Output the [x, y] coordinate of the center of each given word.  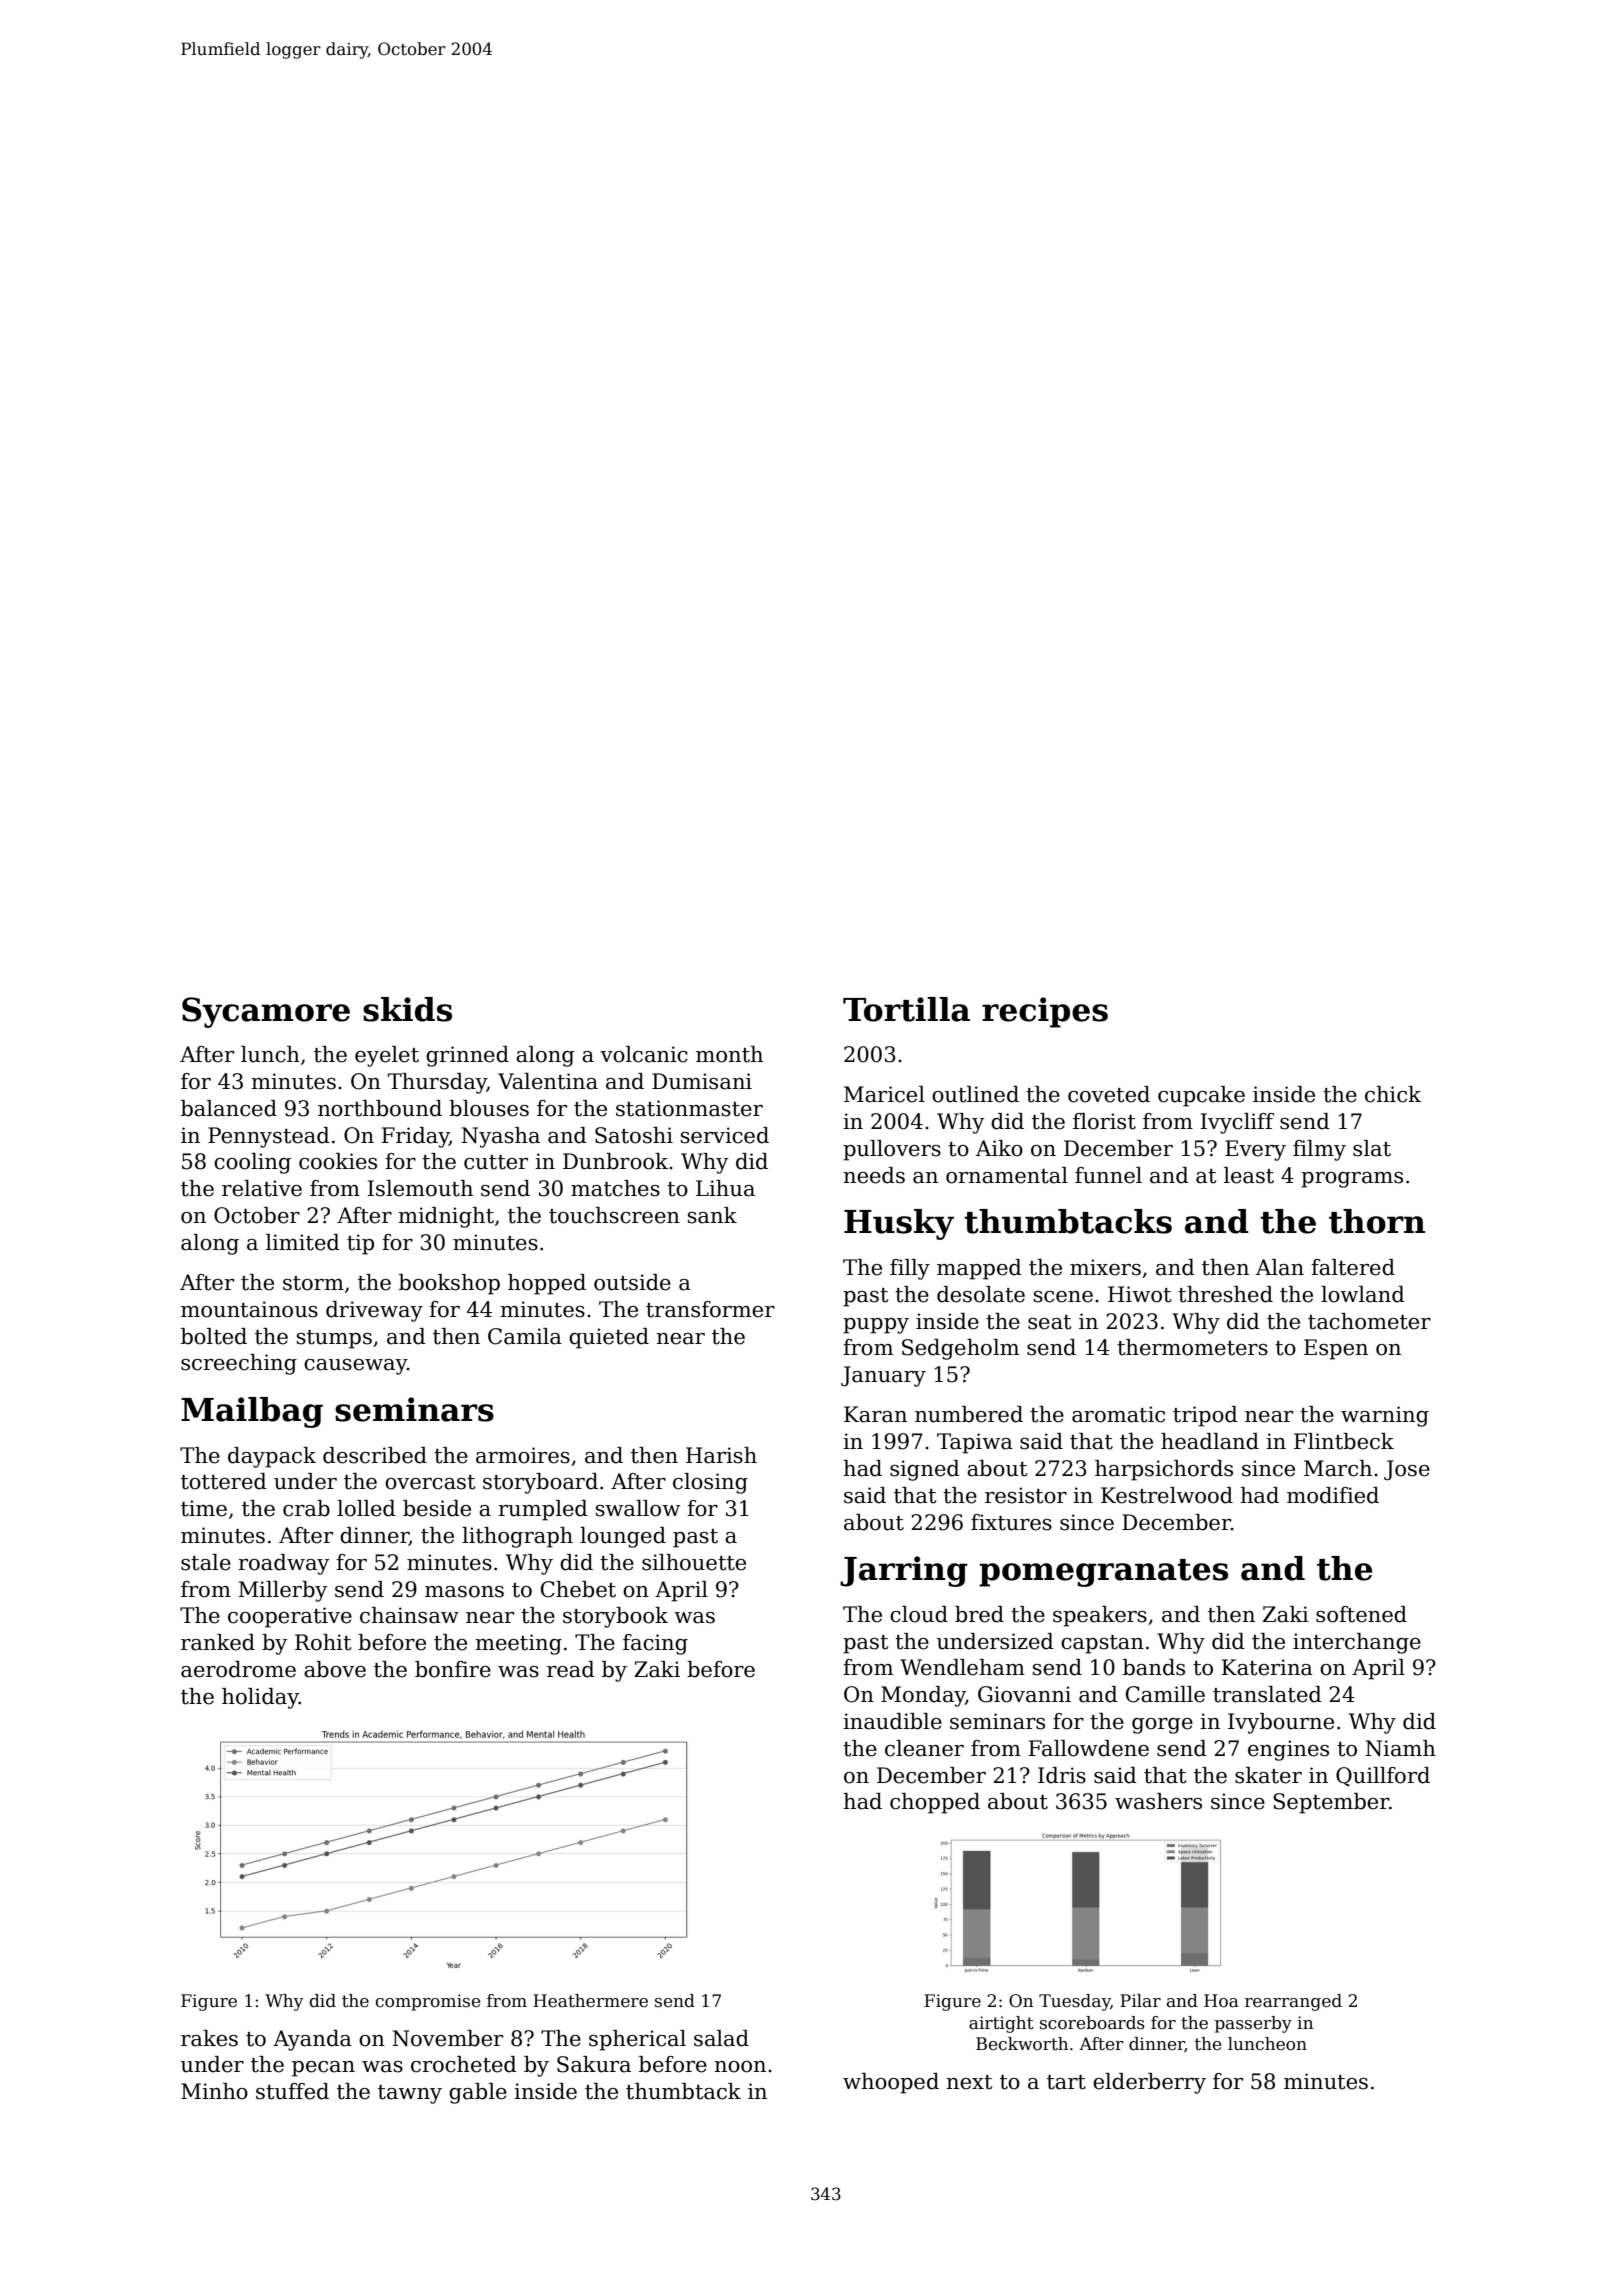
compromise [428, 2002]
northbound [380, 1108]
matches [615, 1188]
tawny [410, 2094]
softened [1361, 1614]
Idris [1062, 1775]
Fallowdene [1088, 1748]
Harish [721, 1455]
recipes [1045, 1012]
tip [360, 1244]
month [729, 1054]
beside [437, 1508]
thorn [1377, 1221]
